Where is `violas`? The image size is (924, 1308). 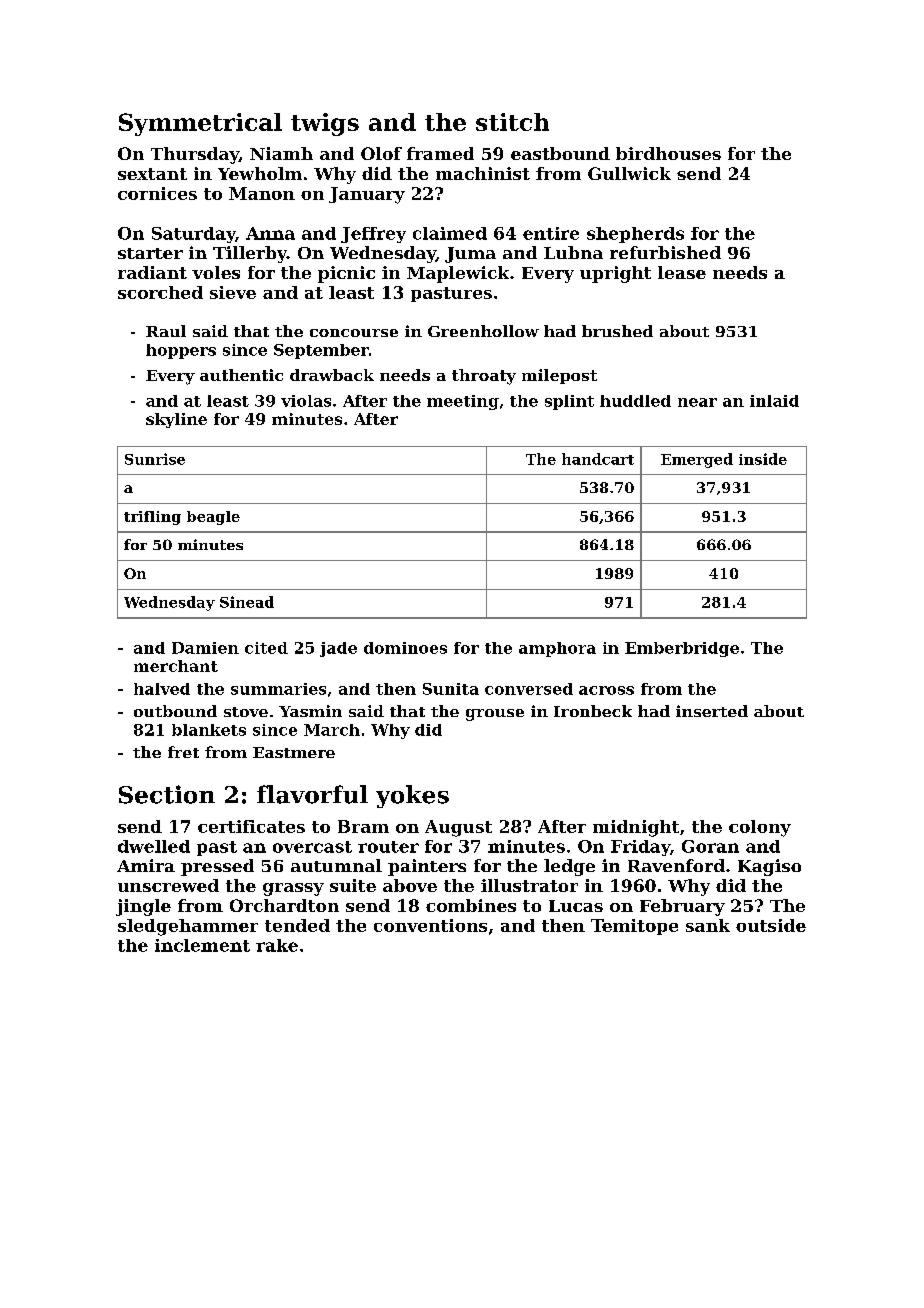
violas is located at coordinates (306, 401).
